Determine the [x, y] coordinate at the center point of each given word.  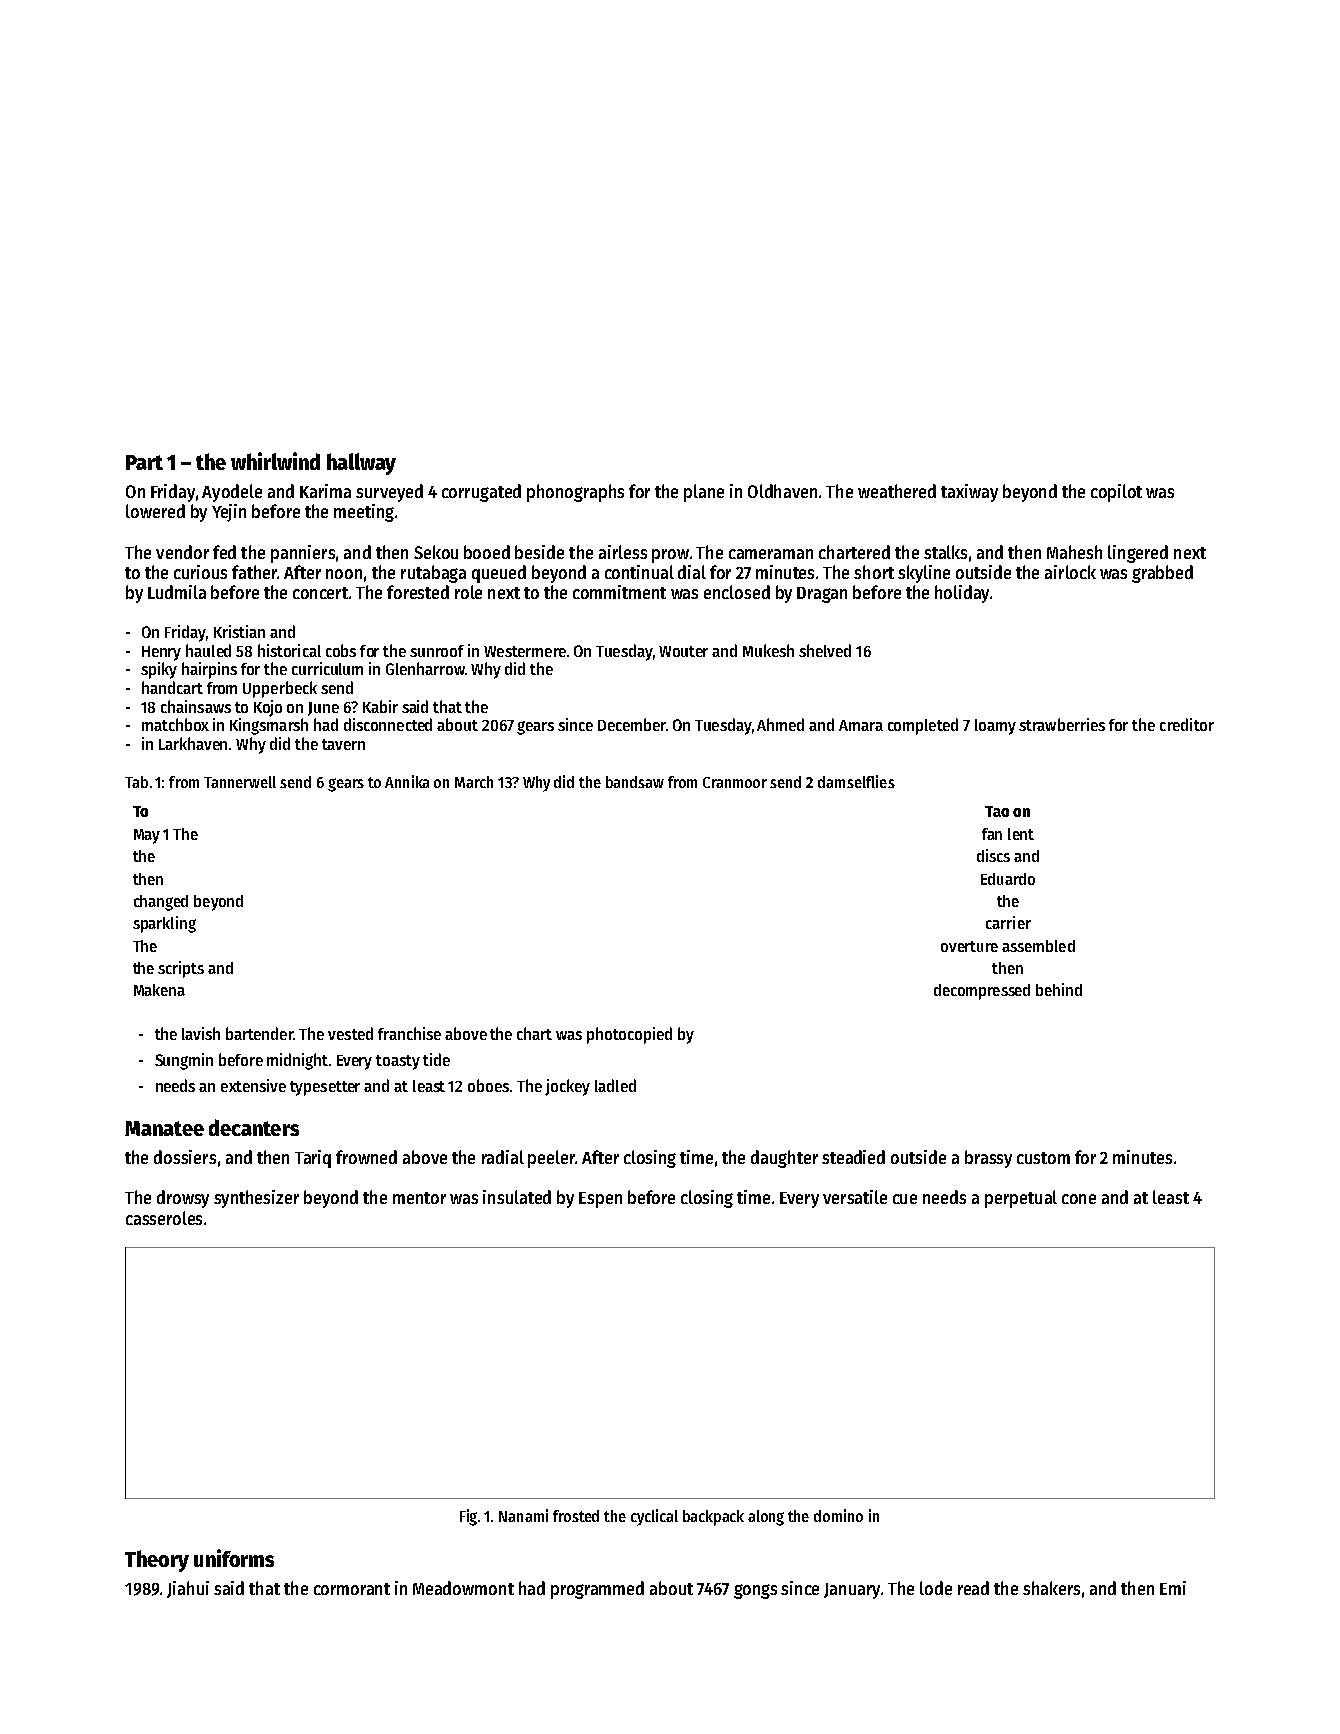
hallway [361, 464]
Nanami [523, 1515]
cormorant [352, 1589]
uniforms [234, 1558]
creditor [1187, 724]
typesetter [325, 1088]
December [632, 724]
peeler [551, 1159]
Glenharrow [425, 668]
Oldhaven [782, 491]
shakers [1051, 1588]
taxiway [969, 493]
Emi [1173, 1588]
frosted [576, 1516]
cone [1079, 1199]
